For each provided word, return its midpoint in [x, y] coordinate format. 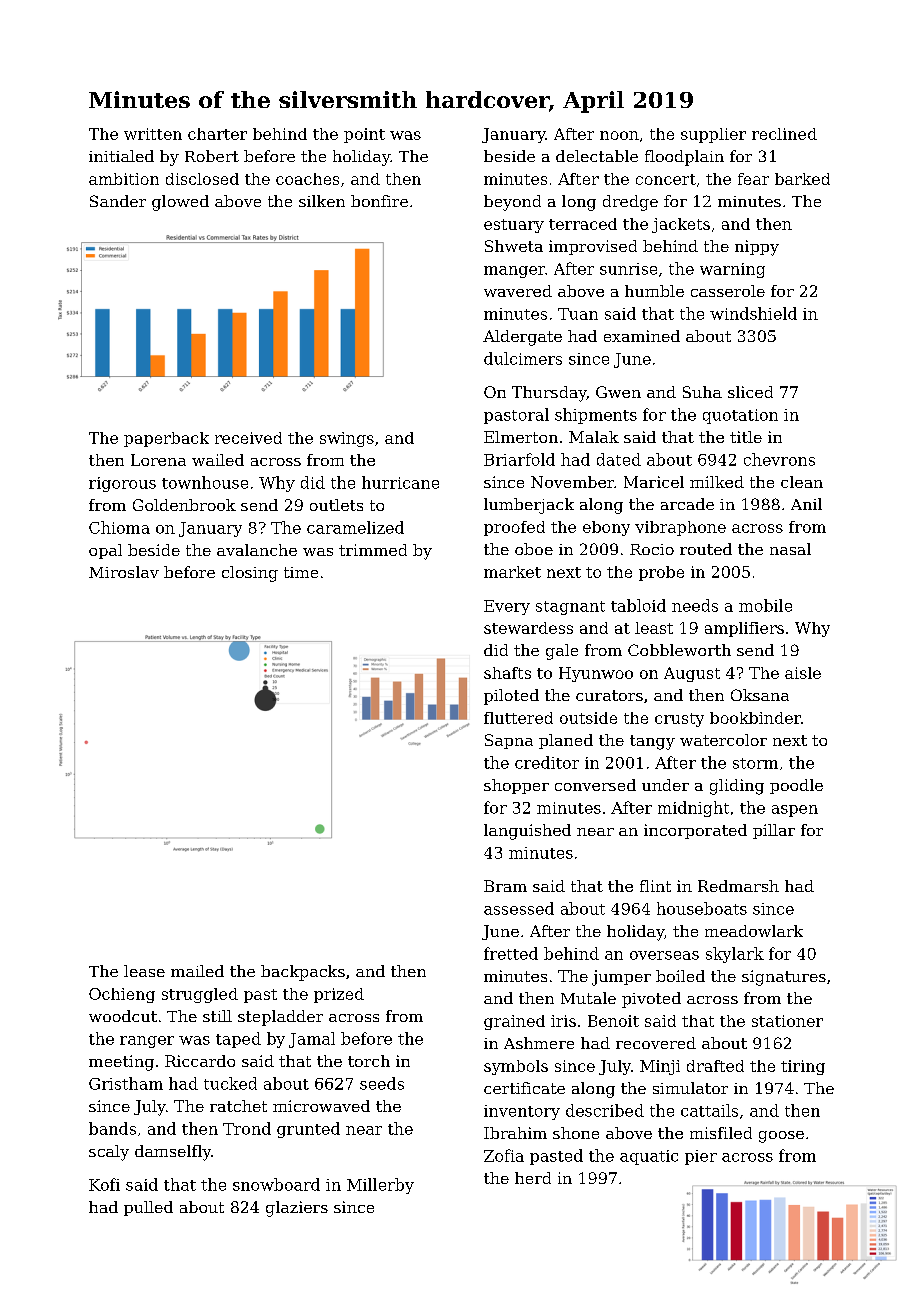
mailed [197, 971]
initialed [121, 156]
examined [642, 336]
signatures [784, 978]
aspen [795, 811]
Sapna [509, 741]
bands [112, 1128]
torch [369, 1061]
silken [322, 201]
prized [339, 995]
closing [250, 574]
